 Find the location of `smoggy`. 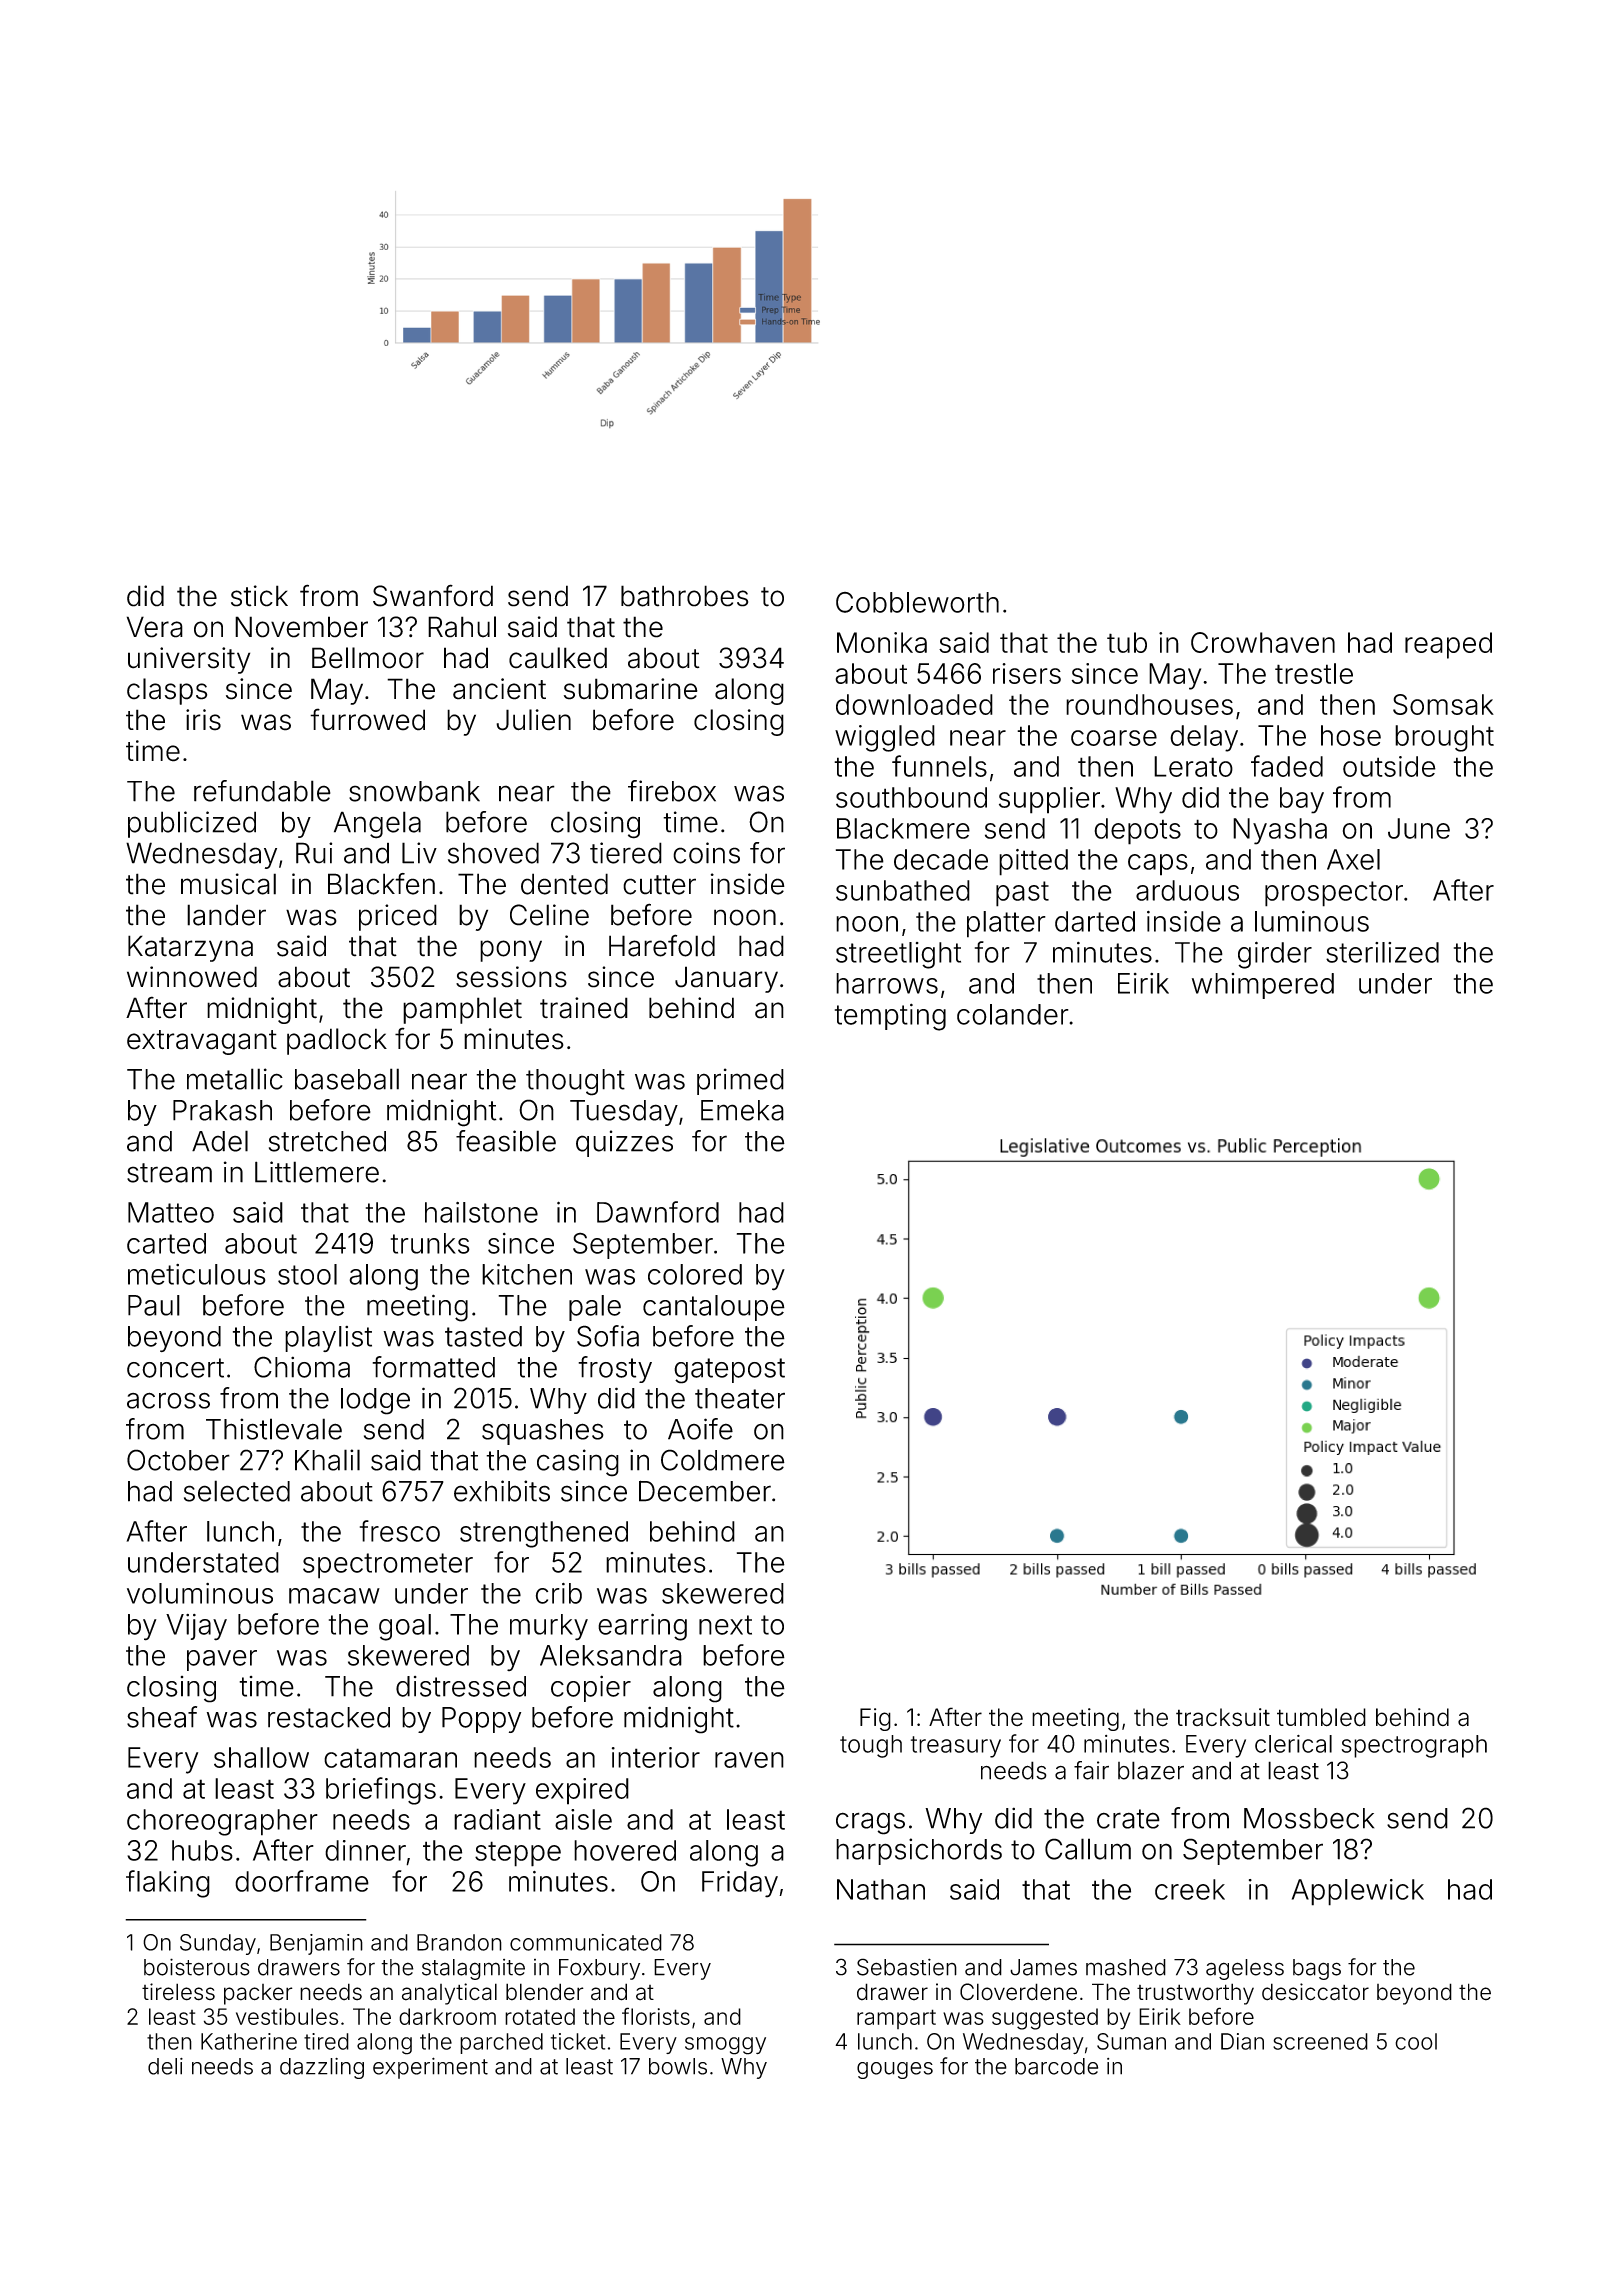

smoggy is located at coordinates (725, 2046).
